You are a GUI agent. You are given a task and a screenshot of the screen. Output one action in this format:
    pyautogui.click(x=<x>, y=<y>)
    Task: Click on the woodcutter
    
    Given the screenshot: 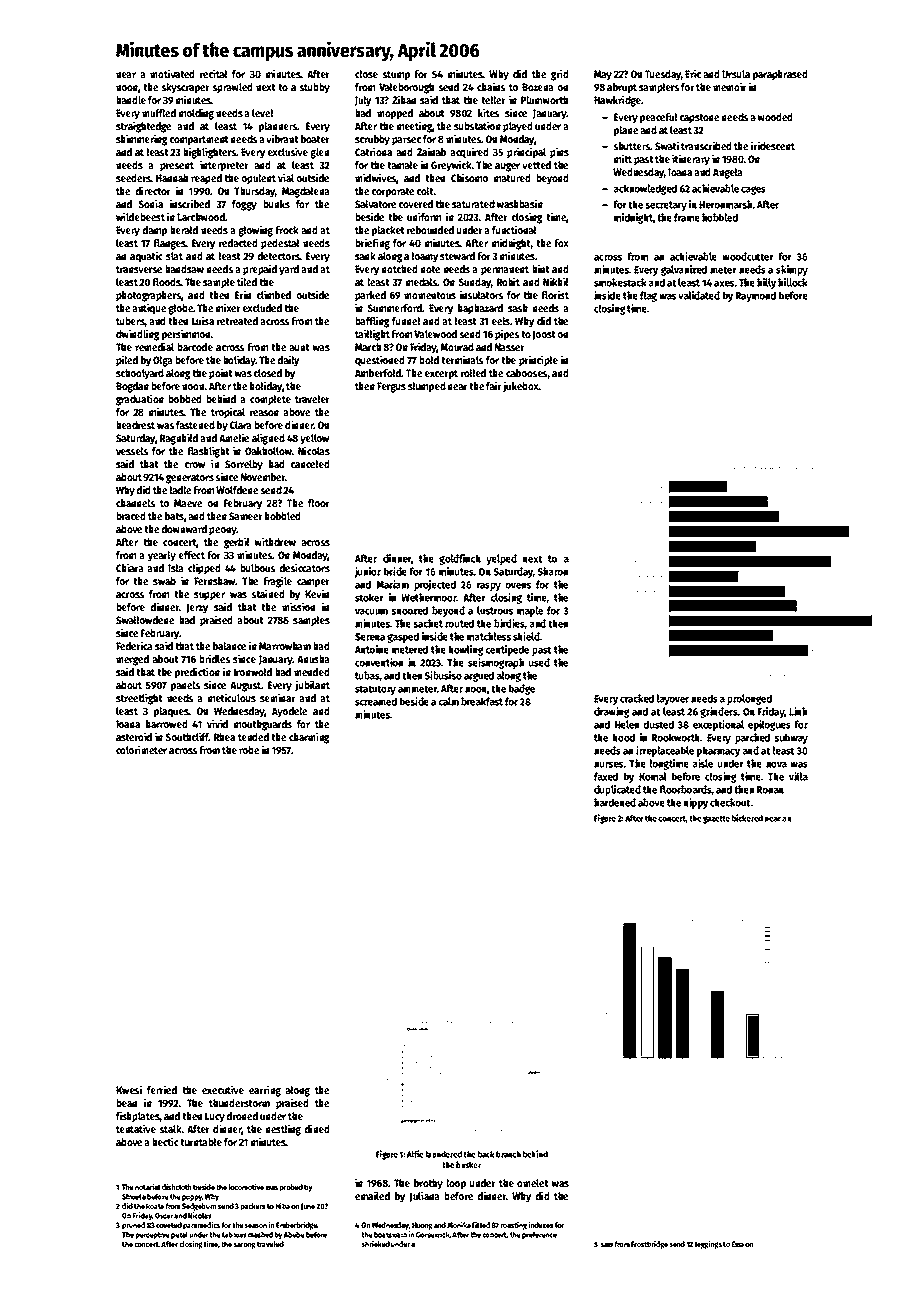 What is the action you would take?
    pyautogui.click(x=748, y=256)
